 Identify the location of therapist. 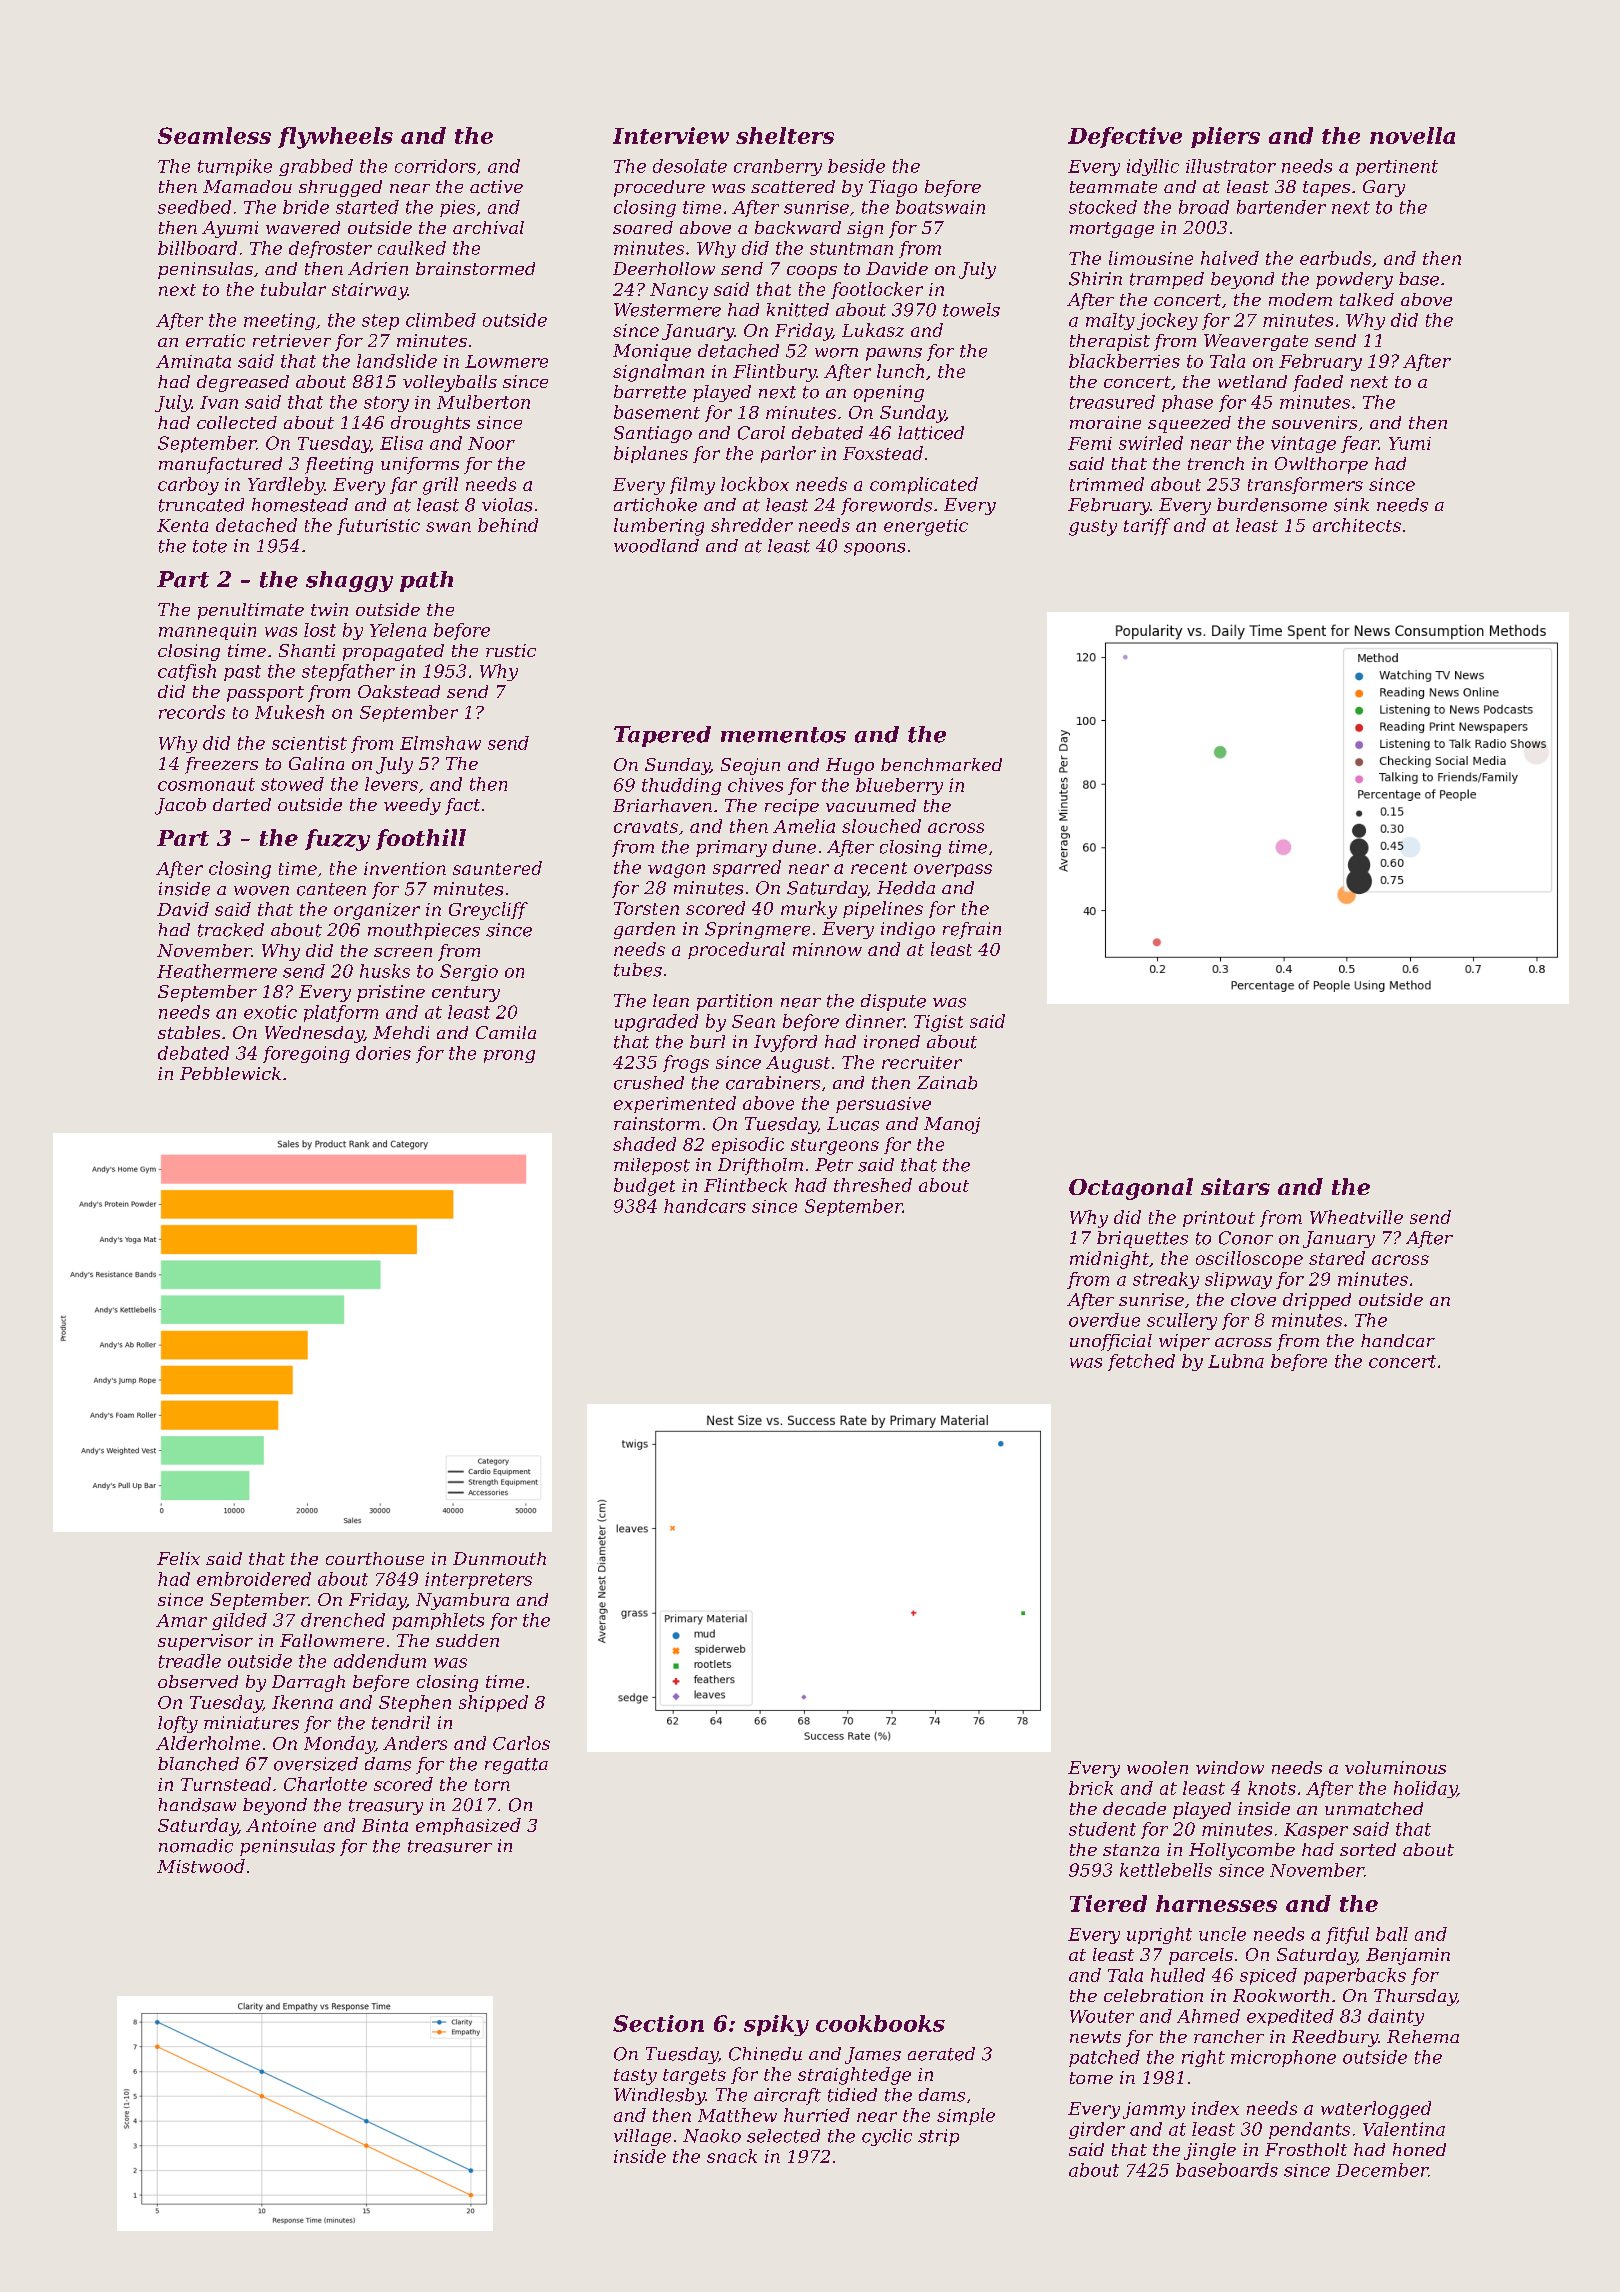
(1110, 342).
